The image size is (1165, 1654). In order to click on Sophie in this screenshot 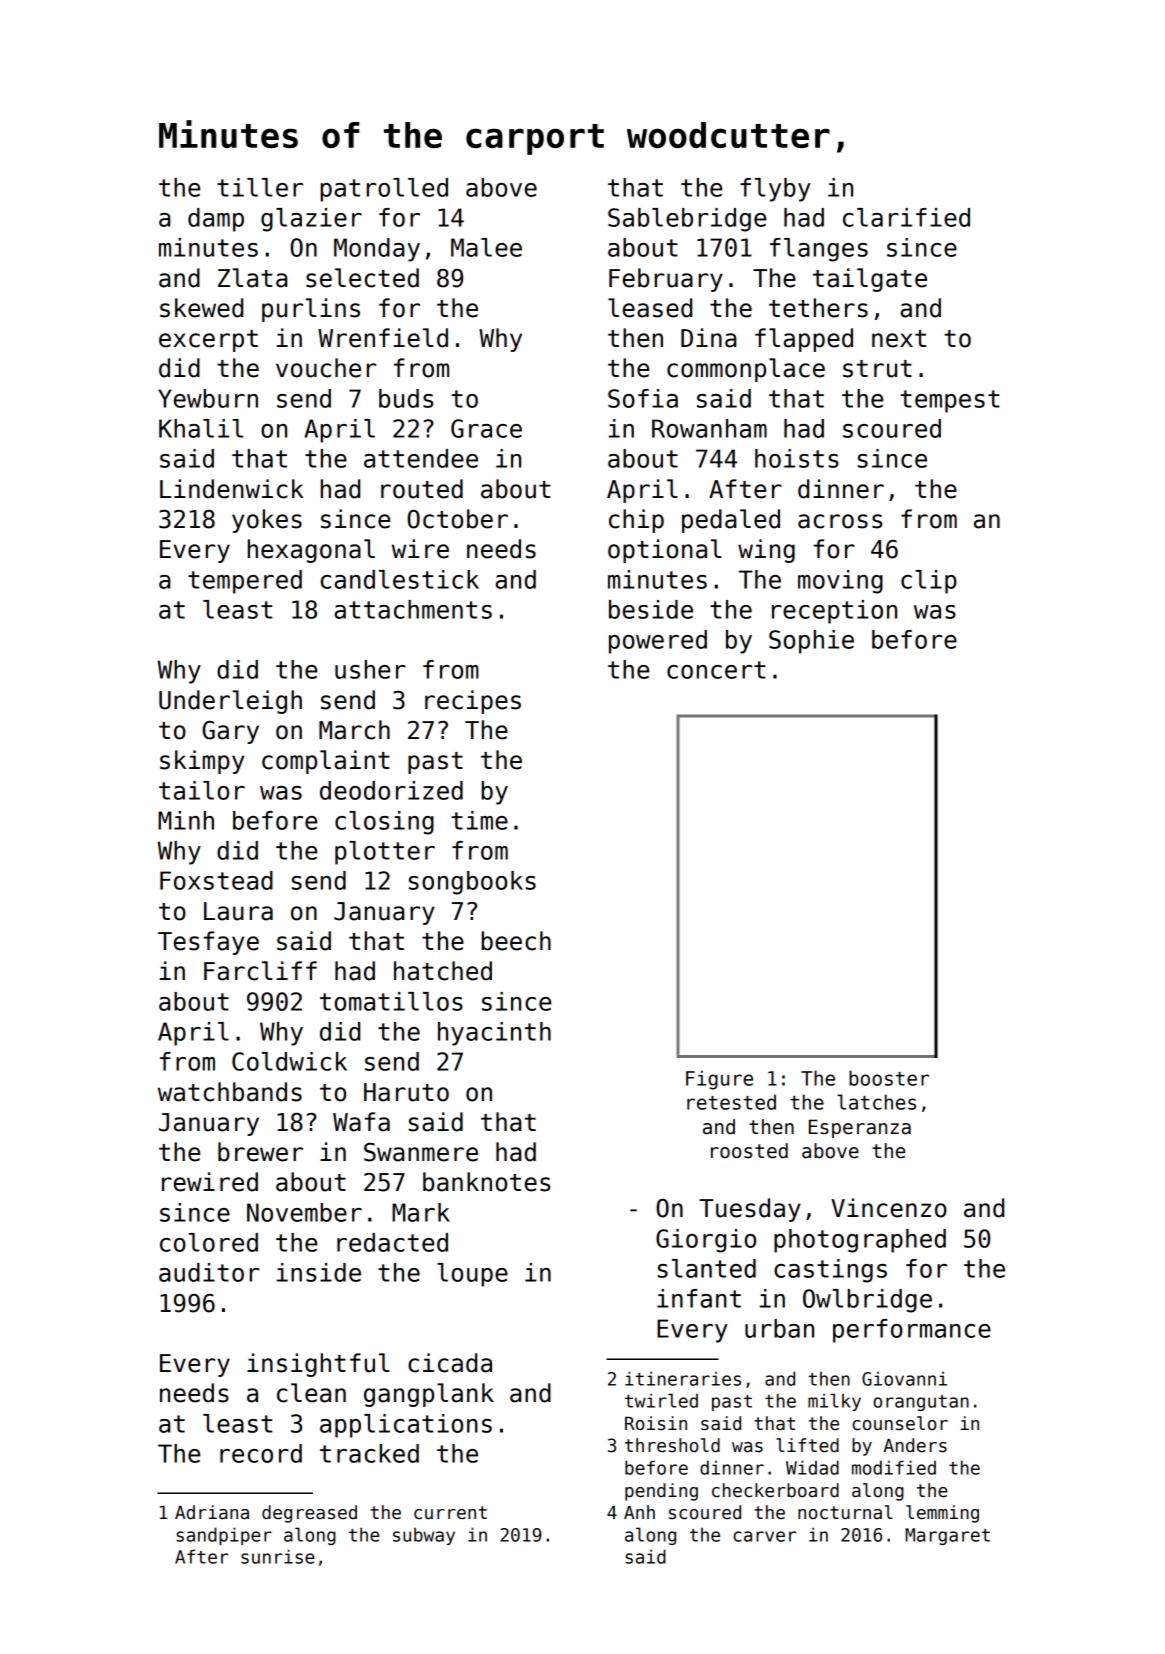, I will do `click(811, 642)`.
